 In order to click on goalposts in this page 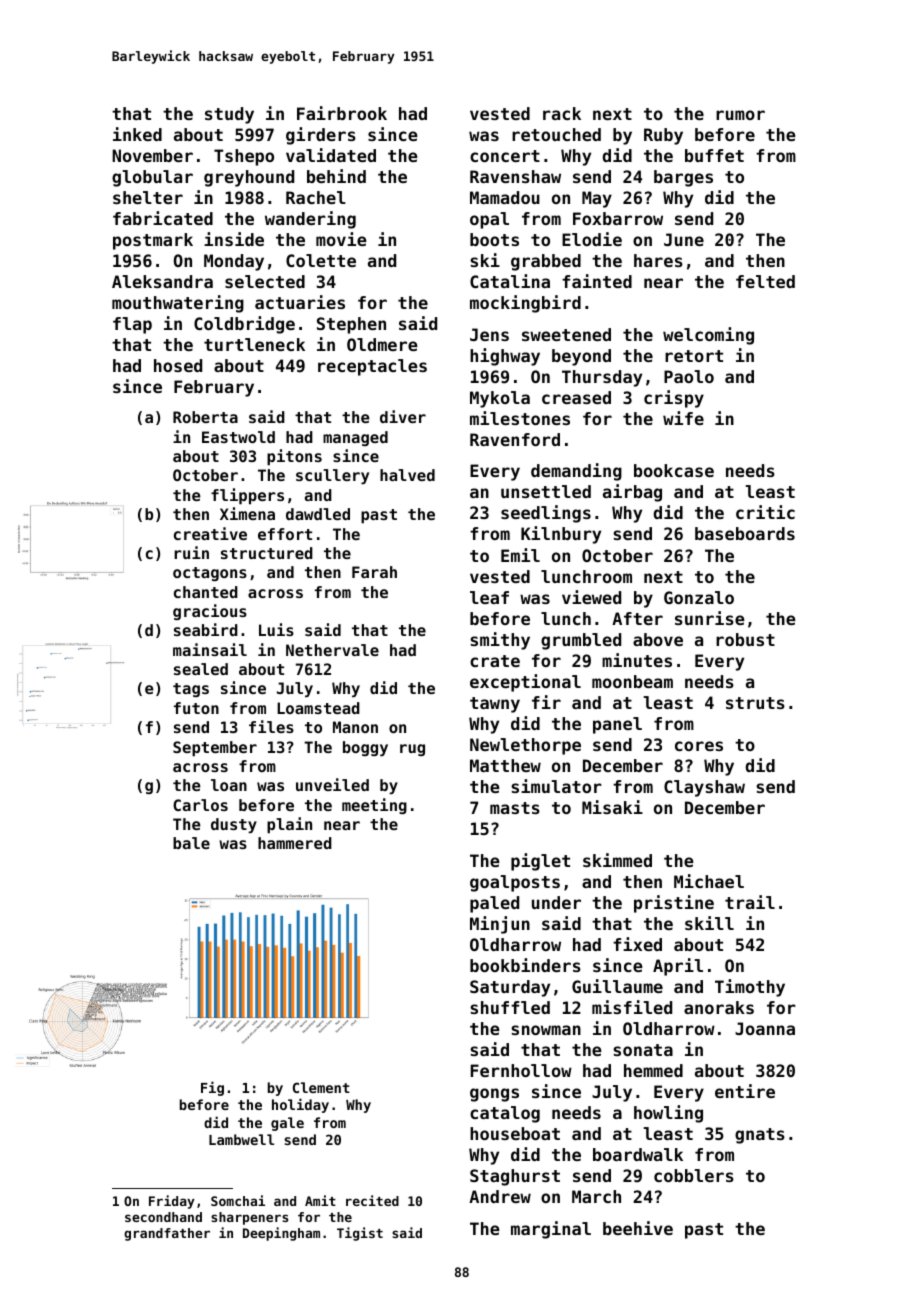, I will do `click(515, 883)`.
